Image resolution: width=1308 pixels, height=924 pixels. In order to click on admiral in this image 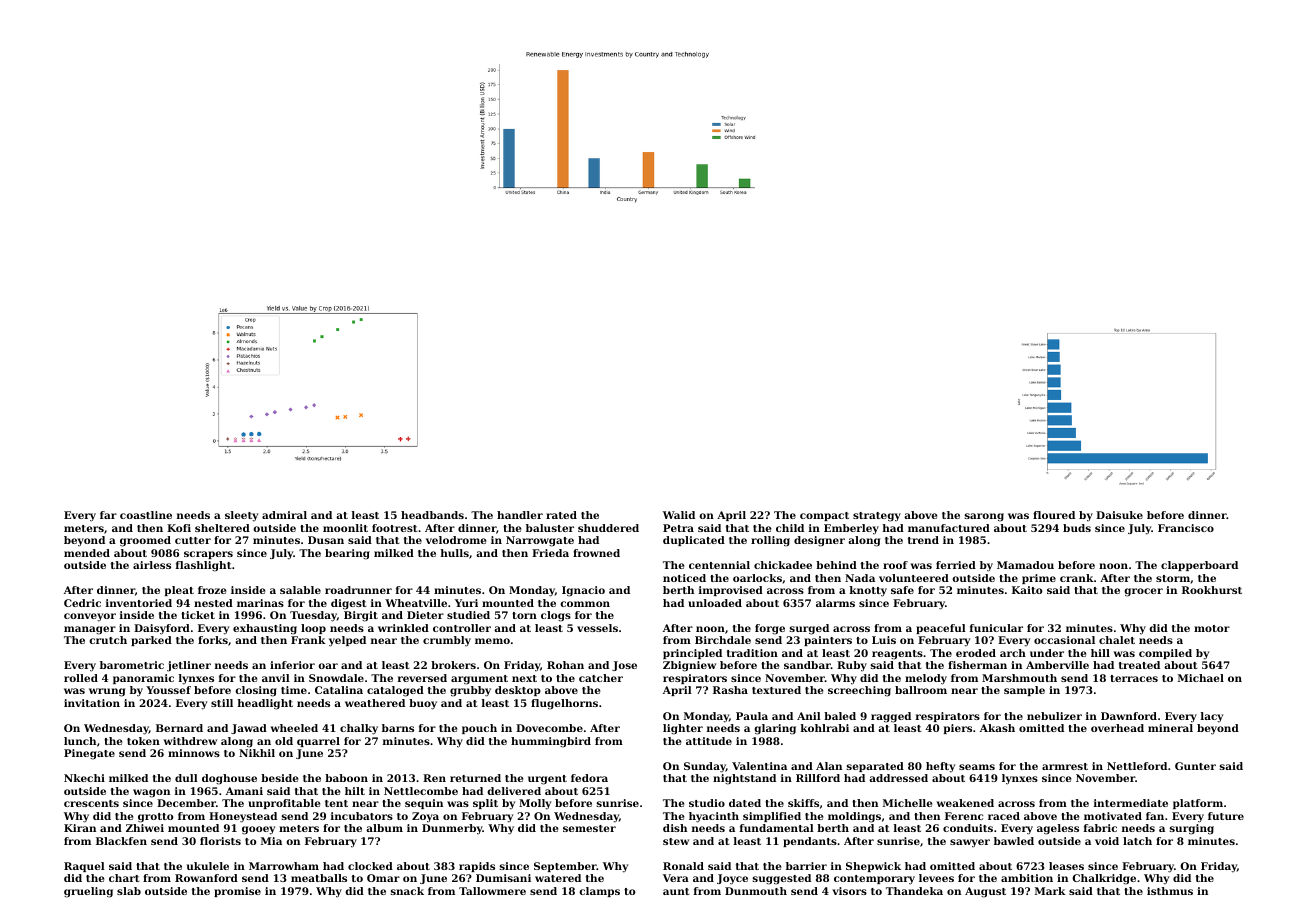, I will do `click(284, 515)`.
